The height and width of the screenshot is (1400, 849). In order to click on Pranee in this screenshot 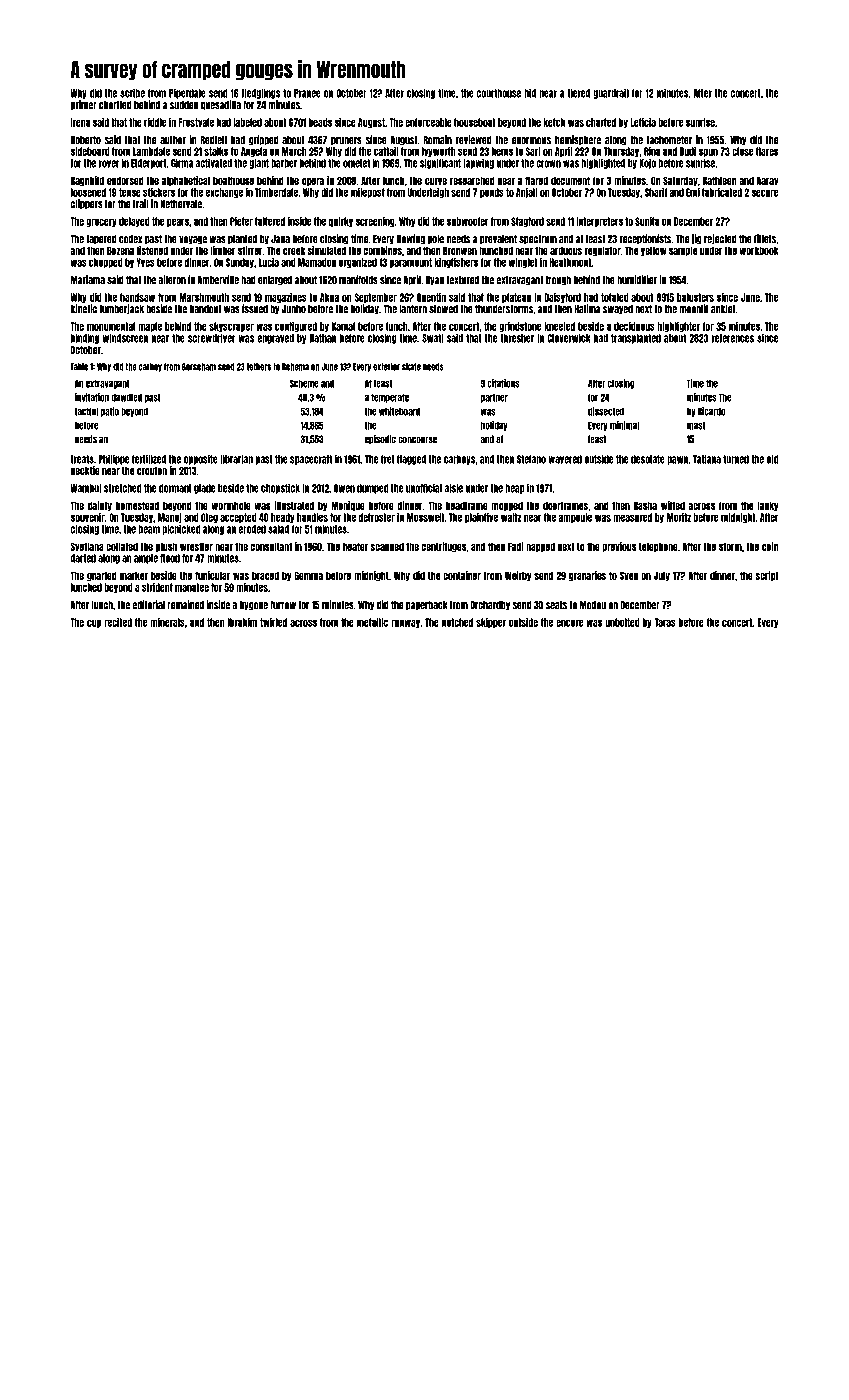, I will do `click(307, 93)`.
